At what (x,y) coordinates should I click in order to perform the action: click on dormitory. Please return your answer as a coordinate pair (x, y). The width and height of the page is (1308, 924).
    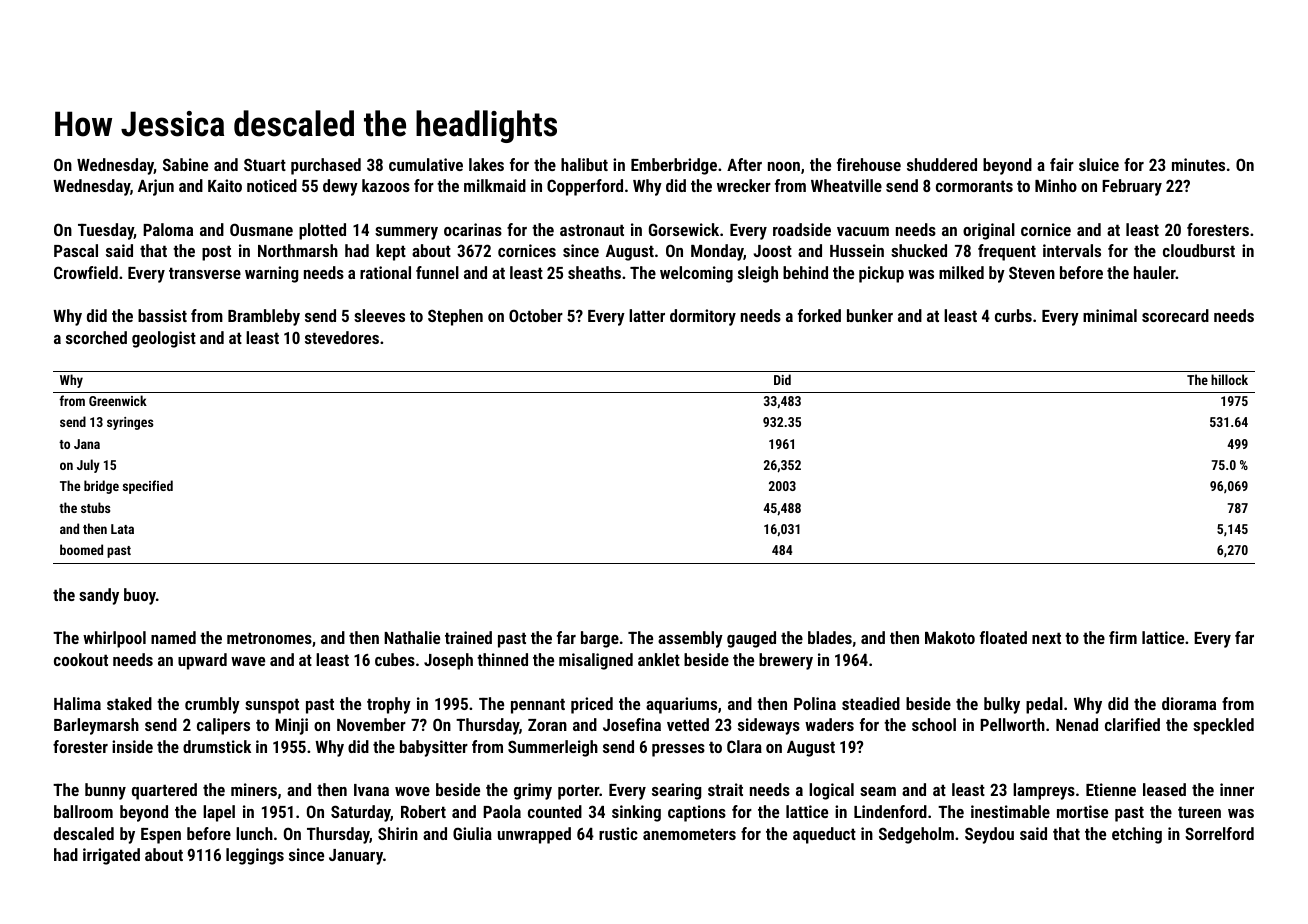
    Looking at the image, I should click on (703, 317).
